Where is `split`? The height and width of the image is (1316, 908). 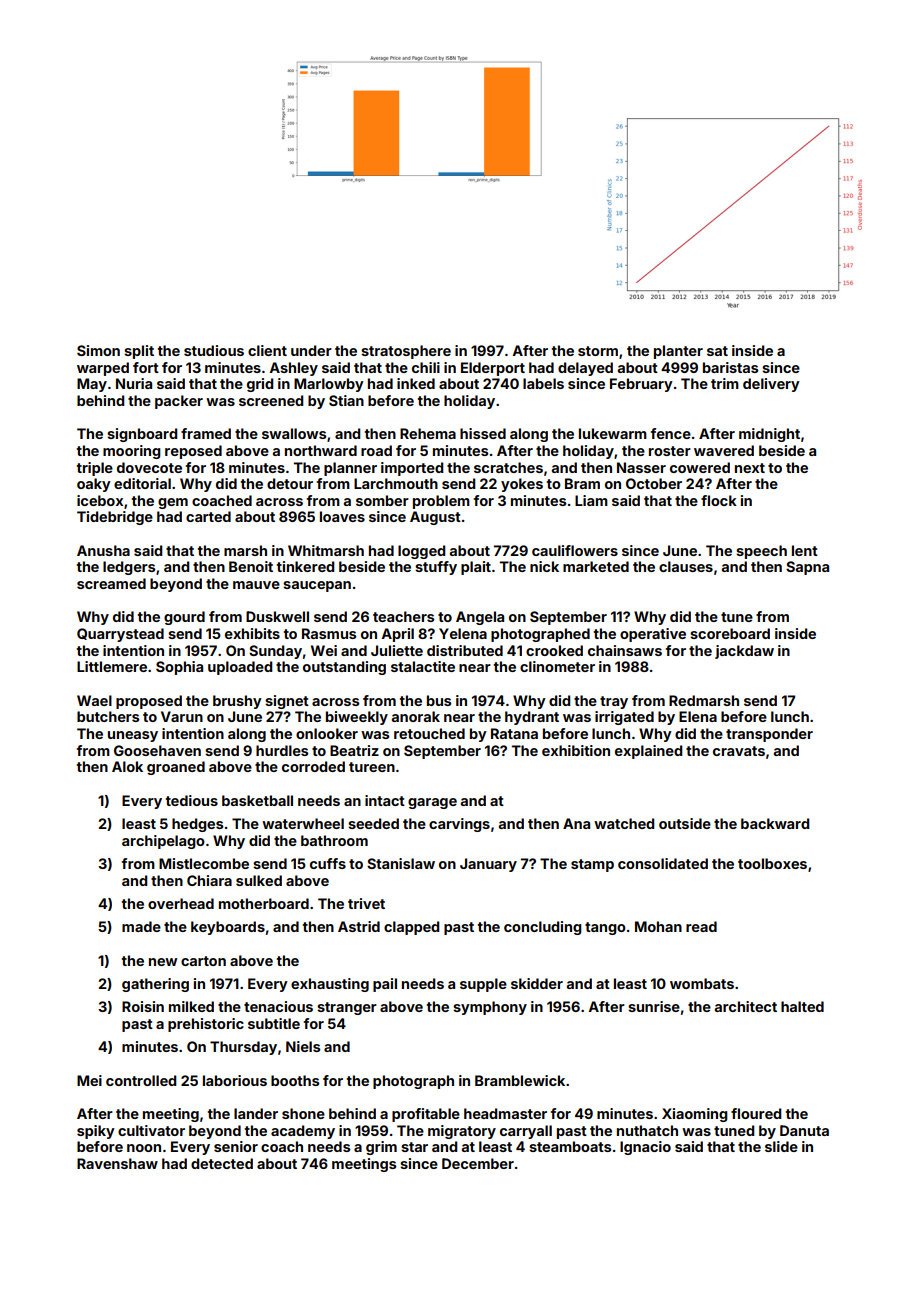 split is located at coordinates (139, 352).
